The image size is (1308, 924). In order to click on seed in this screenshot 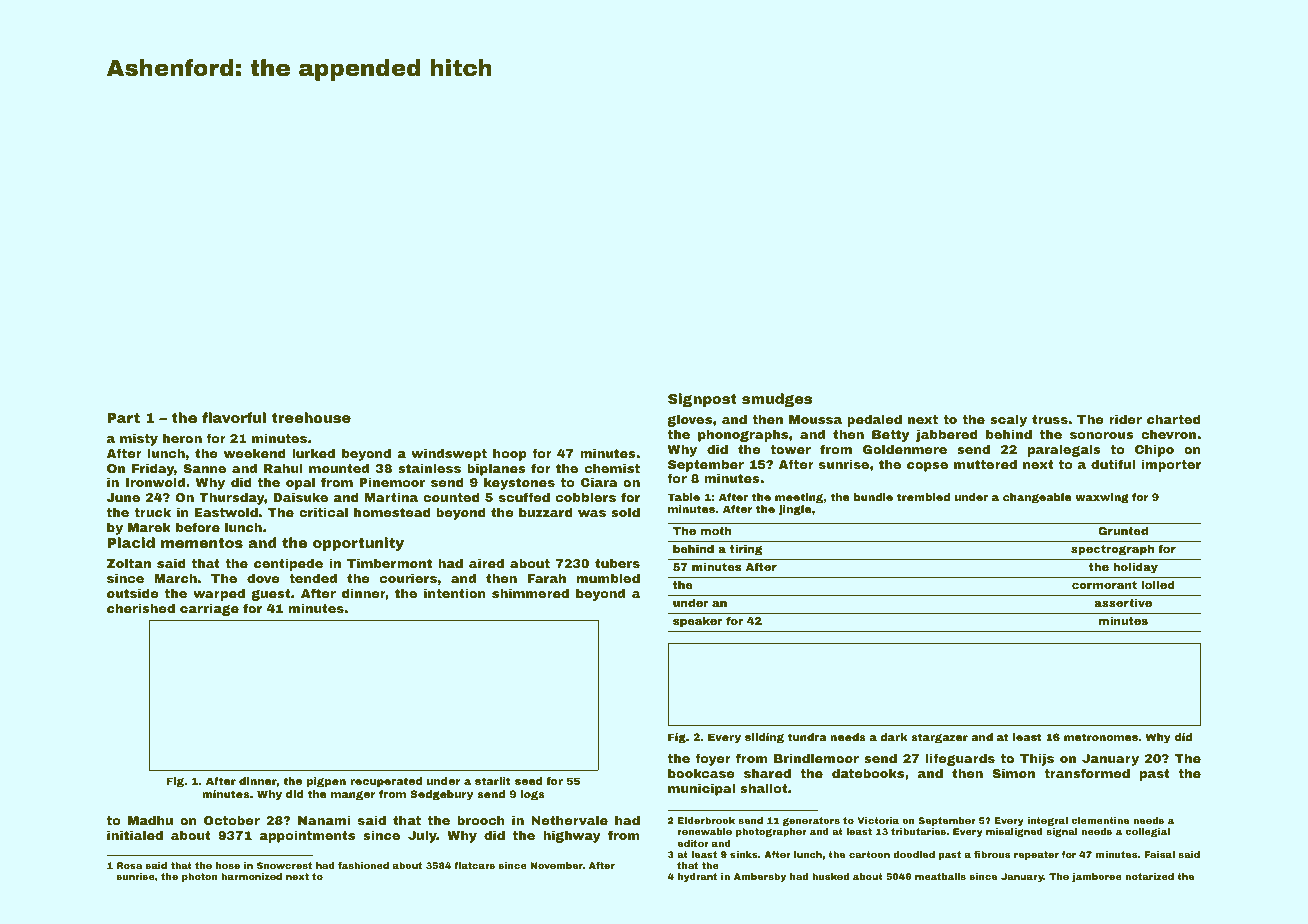, I will do `click(529, 781)`.
